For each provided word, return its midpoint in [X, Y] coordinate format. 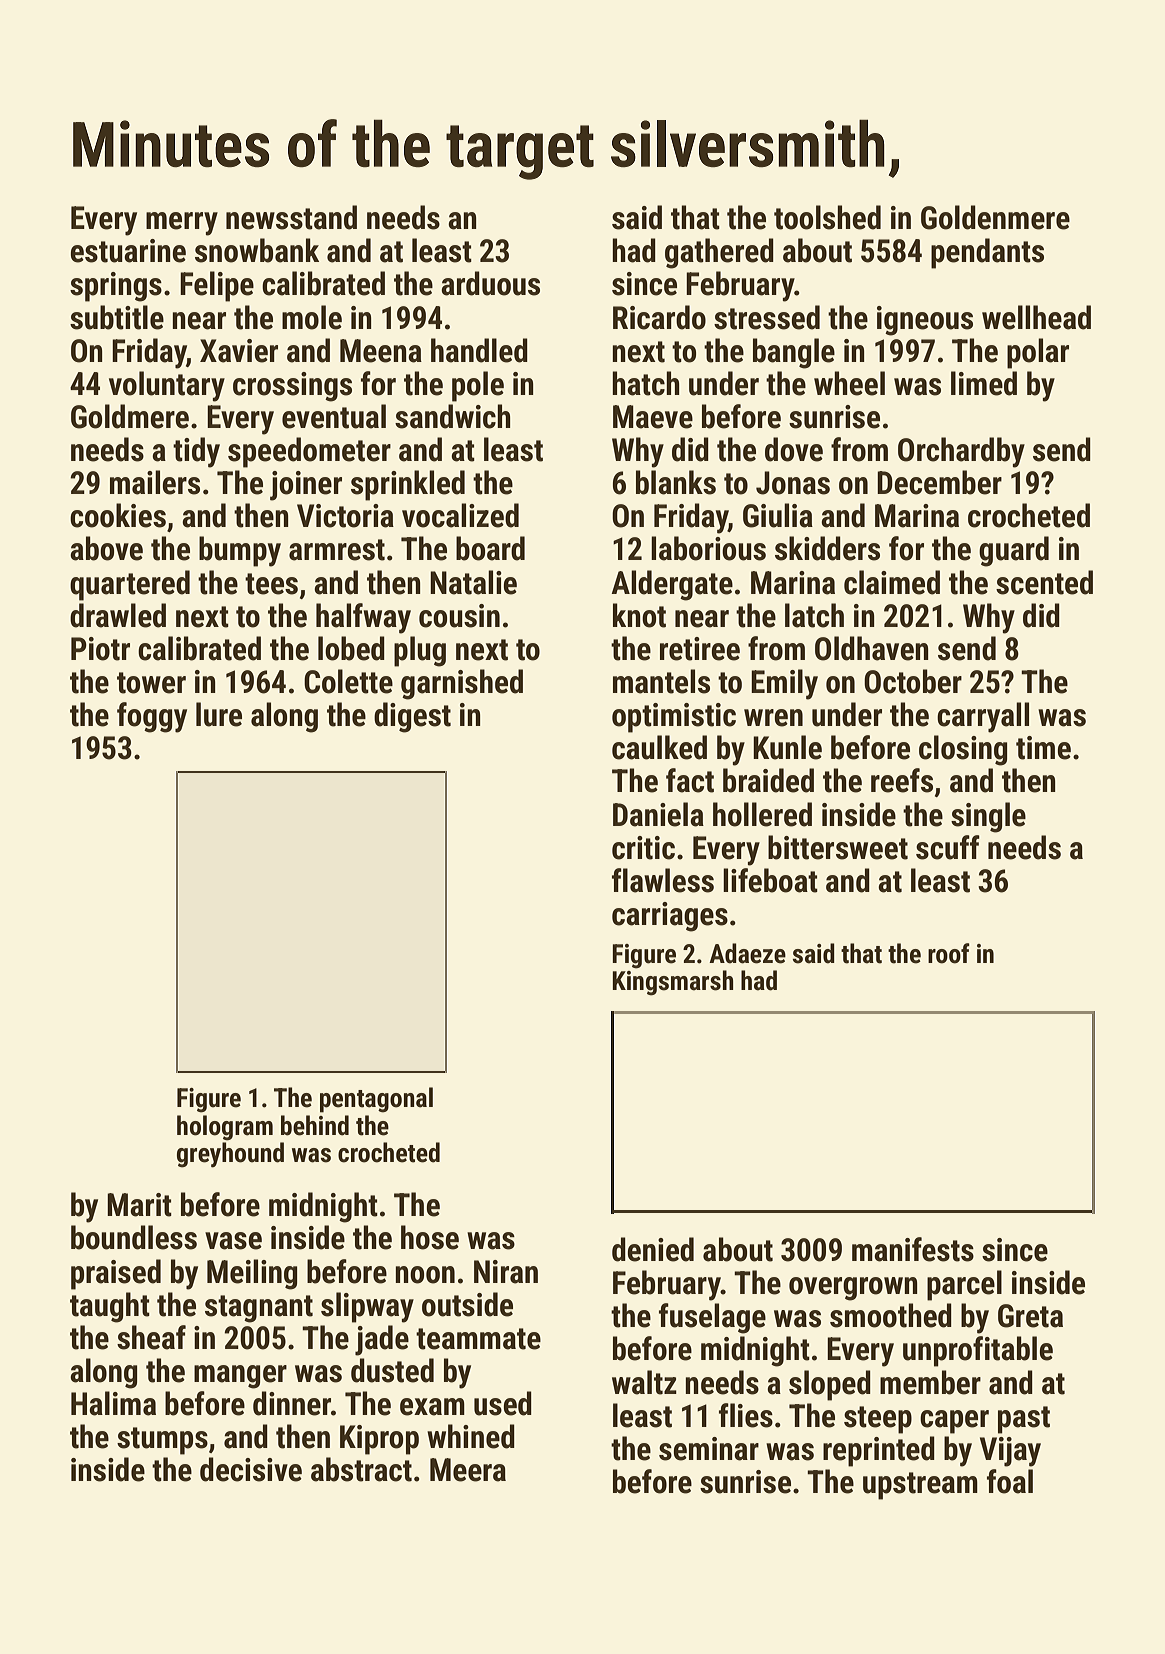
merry [182, 224]
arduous [490, 283]
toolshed [827, 217]
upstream [920, 1486]
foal [1010, 1481]
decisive [251, 1469]
